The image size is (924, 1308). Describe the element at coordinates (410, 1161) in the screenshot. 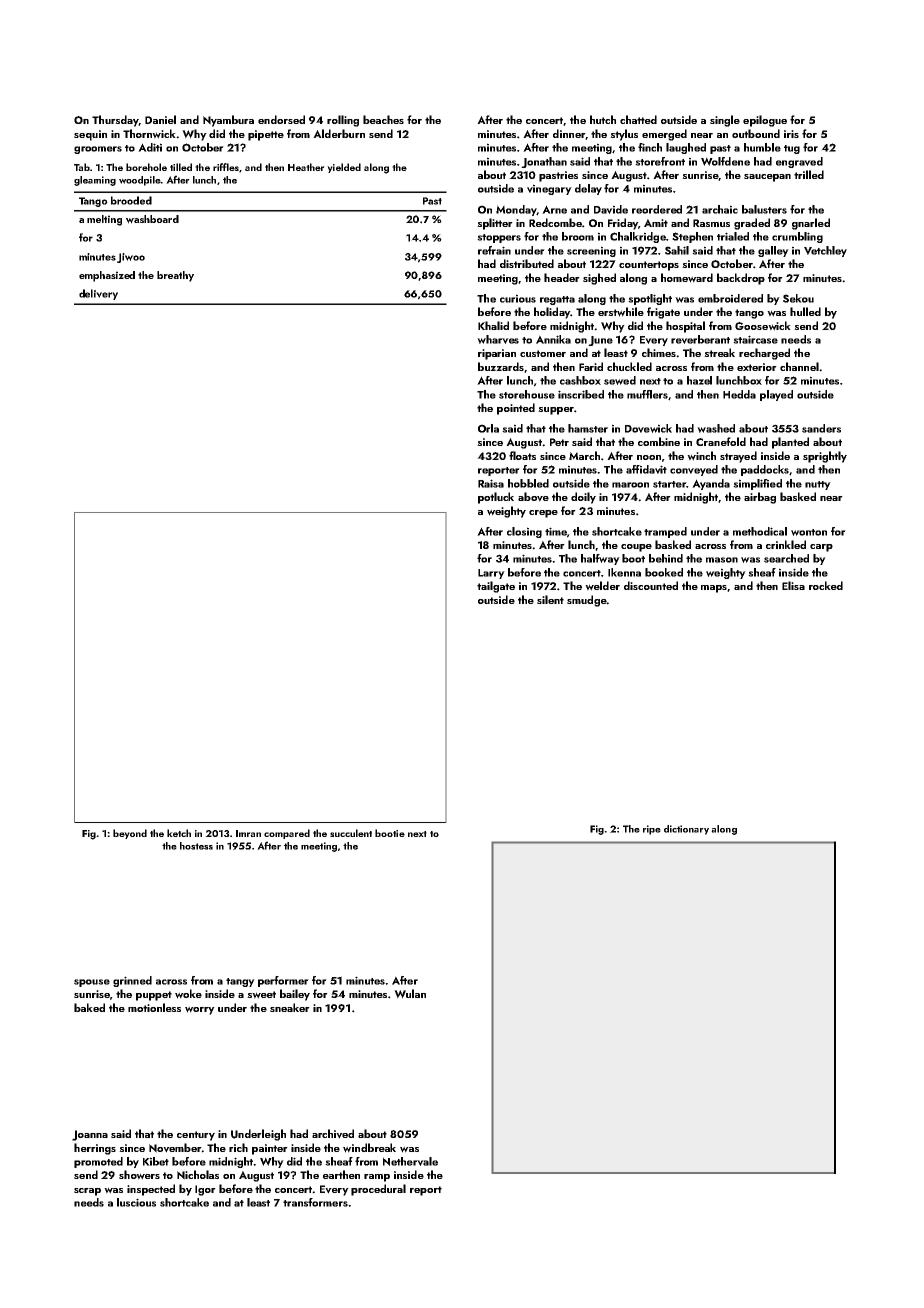

I see `Nethervale` at that location.
